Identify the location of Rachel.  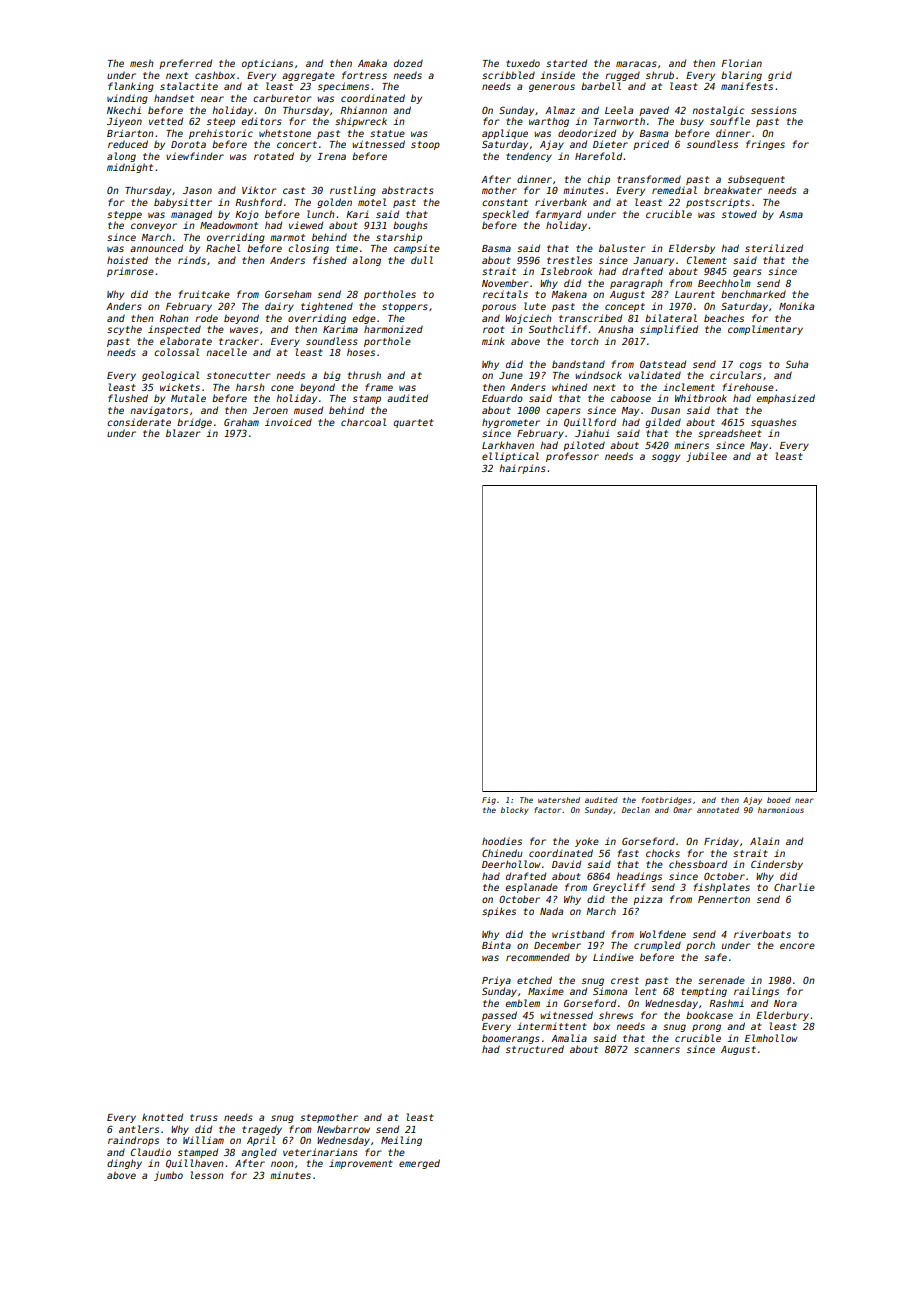
(223, 248).
